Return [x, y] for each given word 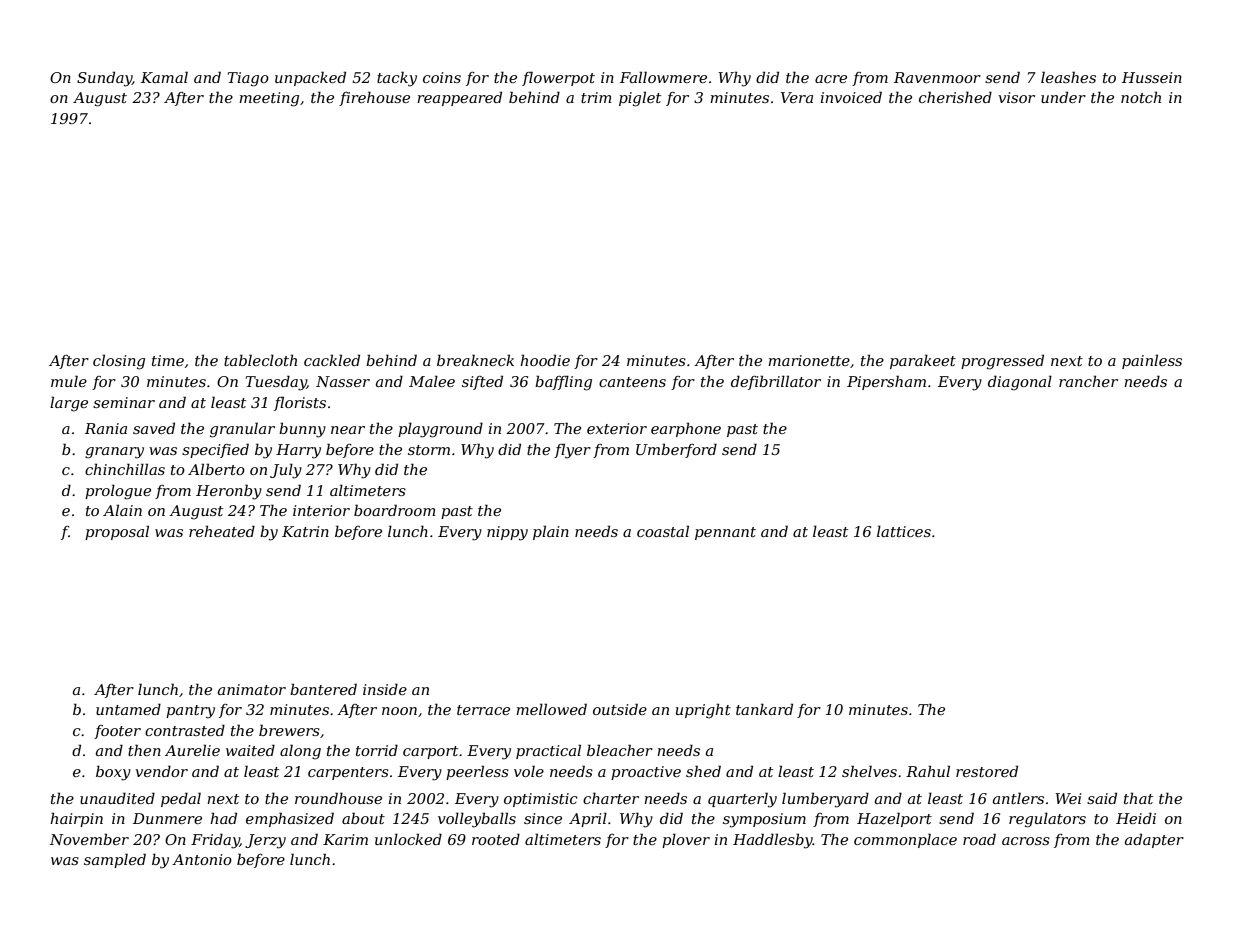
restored [987, 771]
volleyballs [477, 820]
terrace [483, 710]
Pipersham [886, 382]
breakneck [475, 360]
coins [442, 77]
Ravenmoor [937, 77]
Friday [215, 841]
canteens [632, 382]
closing [119, 362]
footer [117, 732]
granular [242, 430]
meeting [269, 99]
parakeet [923, 361]
